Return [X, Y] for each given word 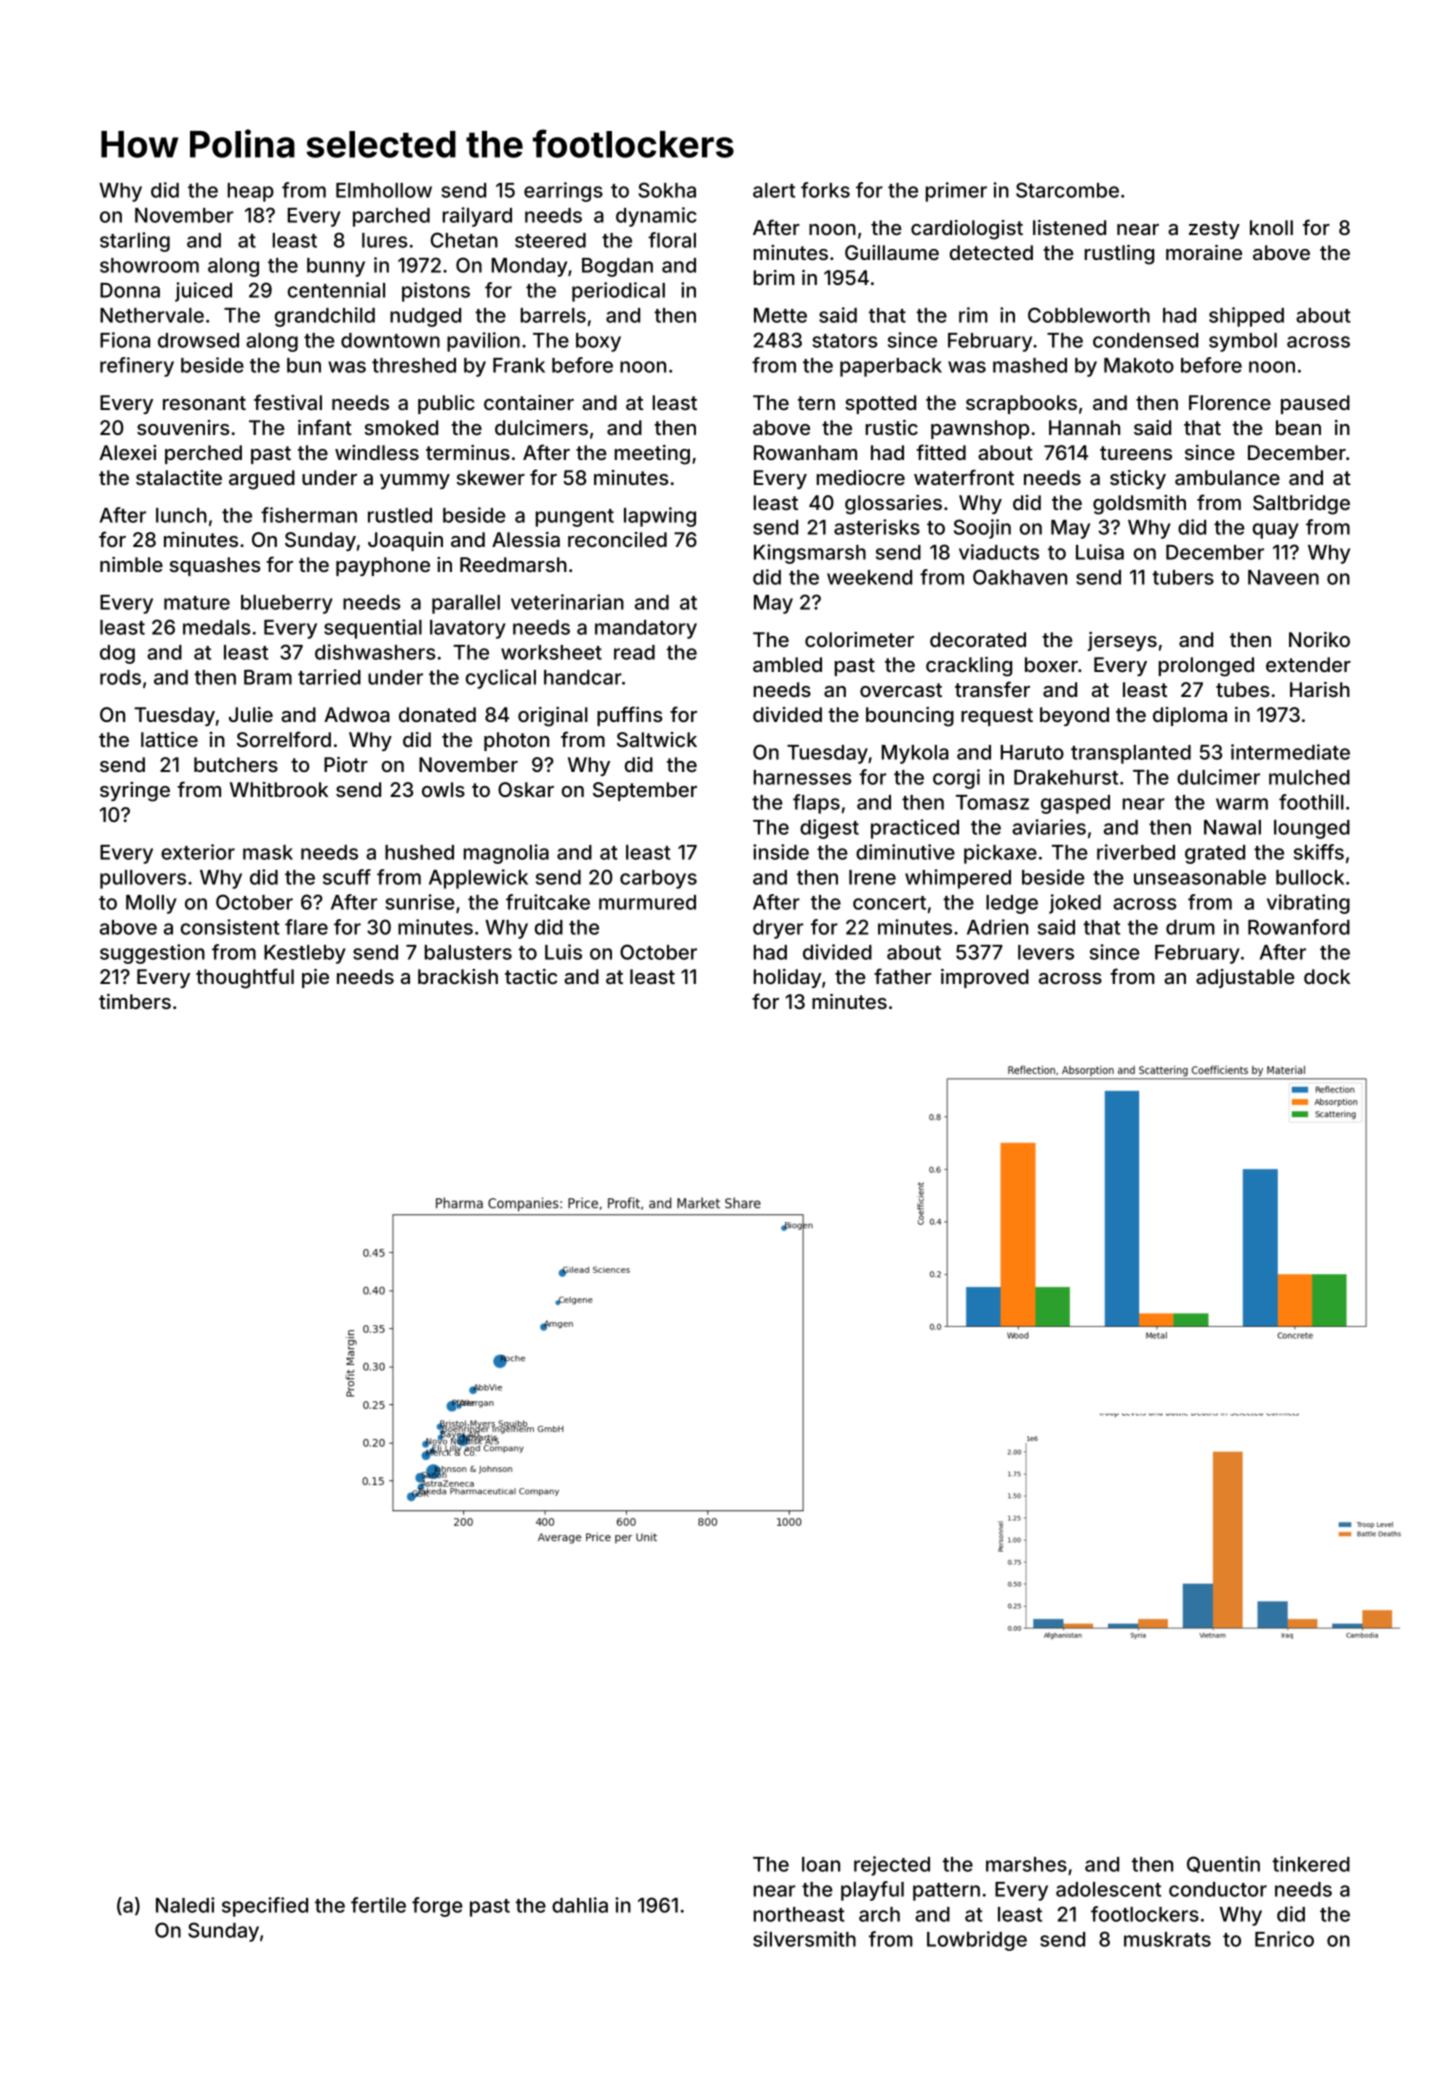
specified [265, 1907]
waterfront [964, 477]
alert [774, 190]
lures [385, 240]
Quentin [1223, 1864]
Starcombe [1067, 190]
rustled [400, 515]
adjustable [1245, 978]
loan [821, 1864]
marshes [1026, 1864]
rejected [892, 1866]
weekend [869, 577]
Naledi [185, 1905]
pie [315, 978]
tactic [531, 976]
